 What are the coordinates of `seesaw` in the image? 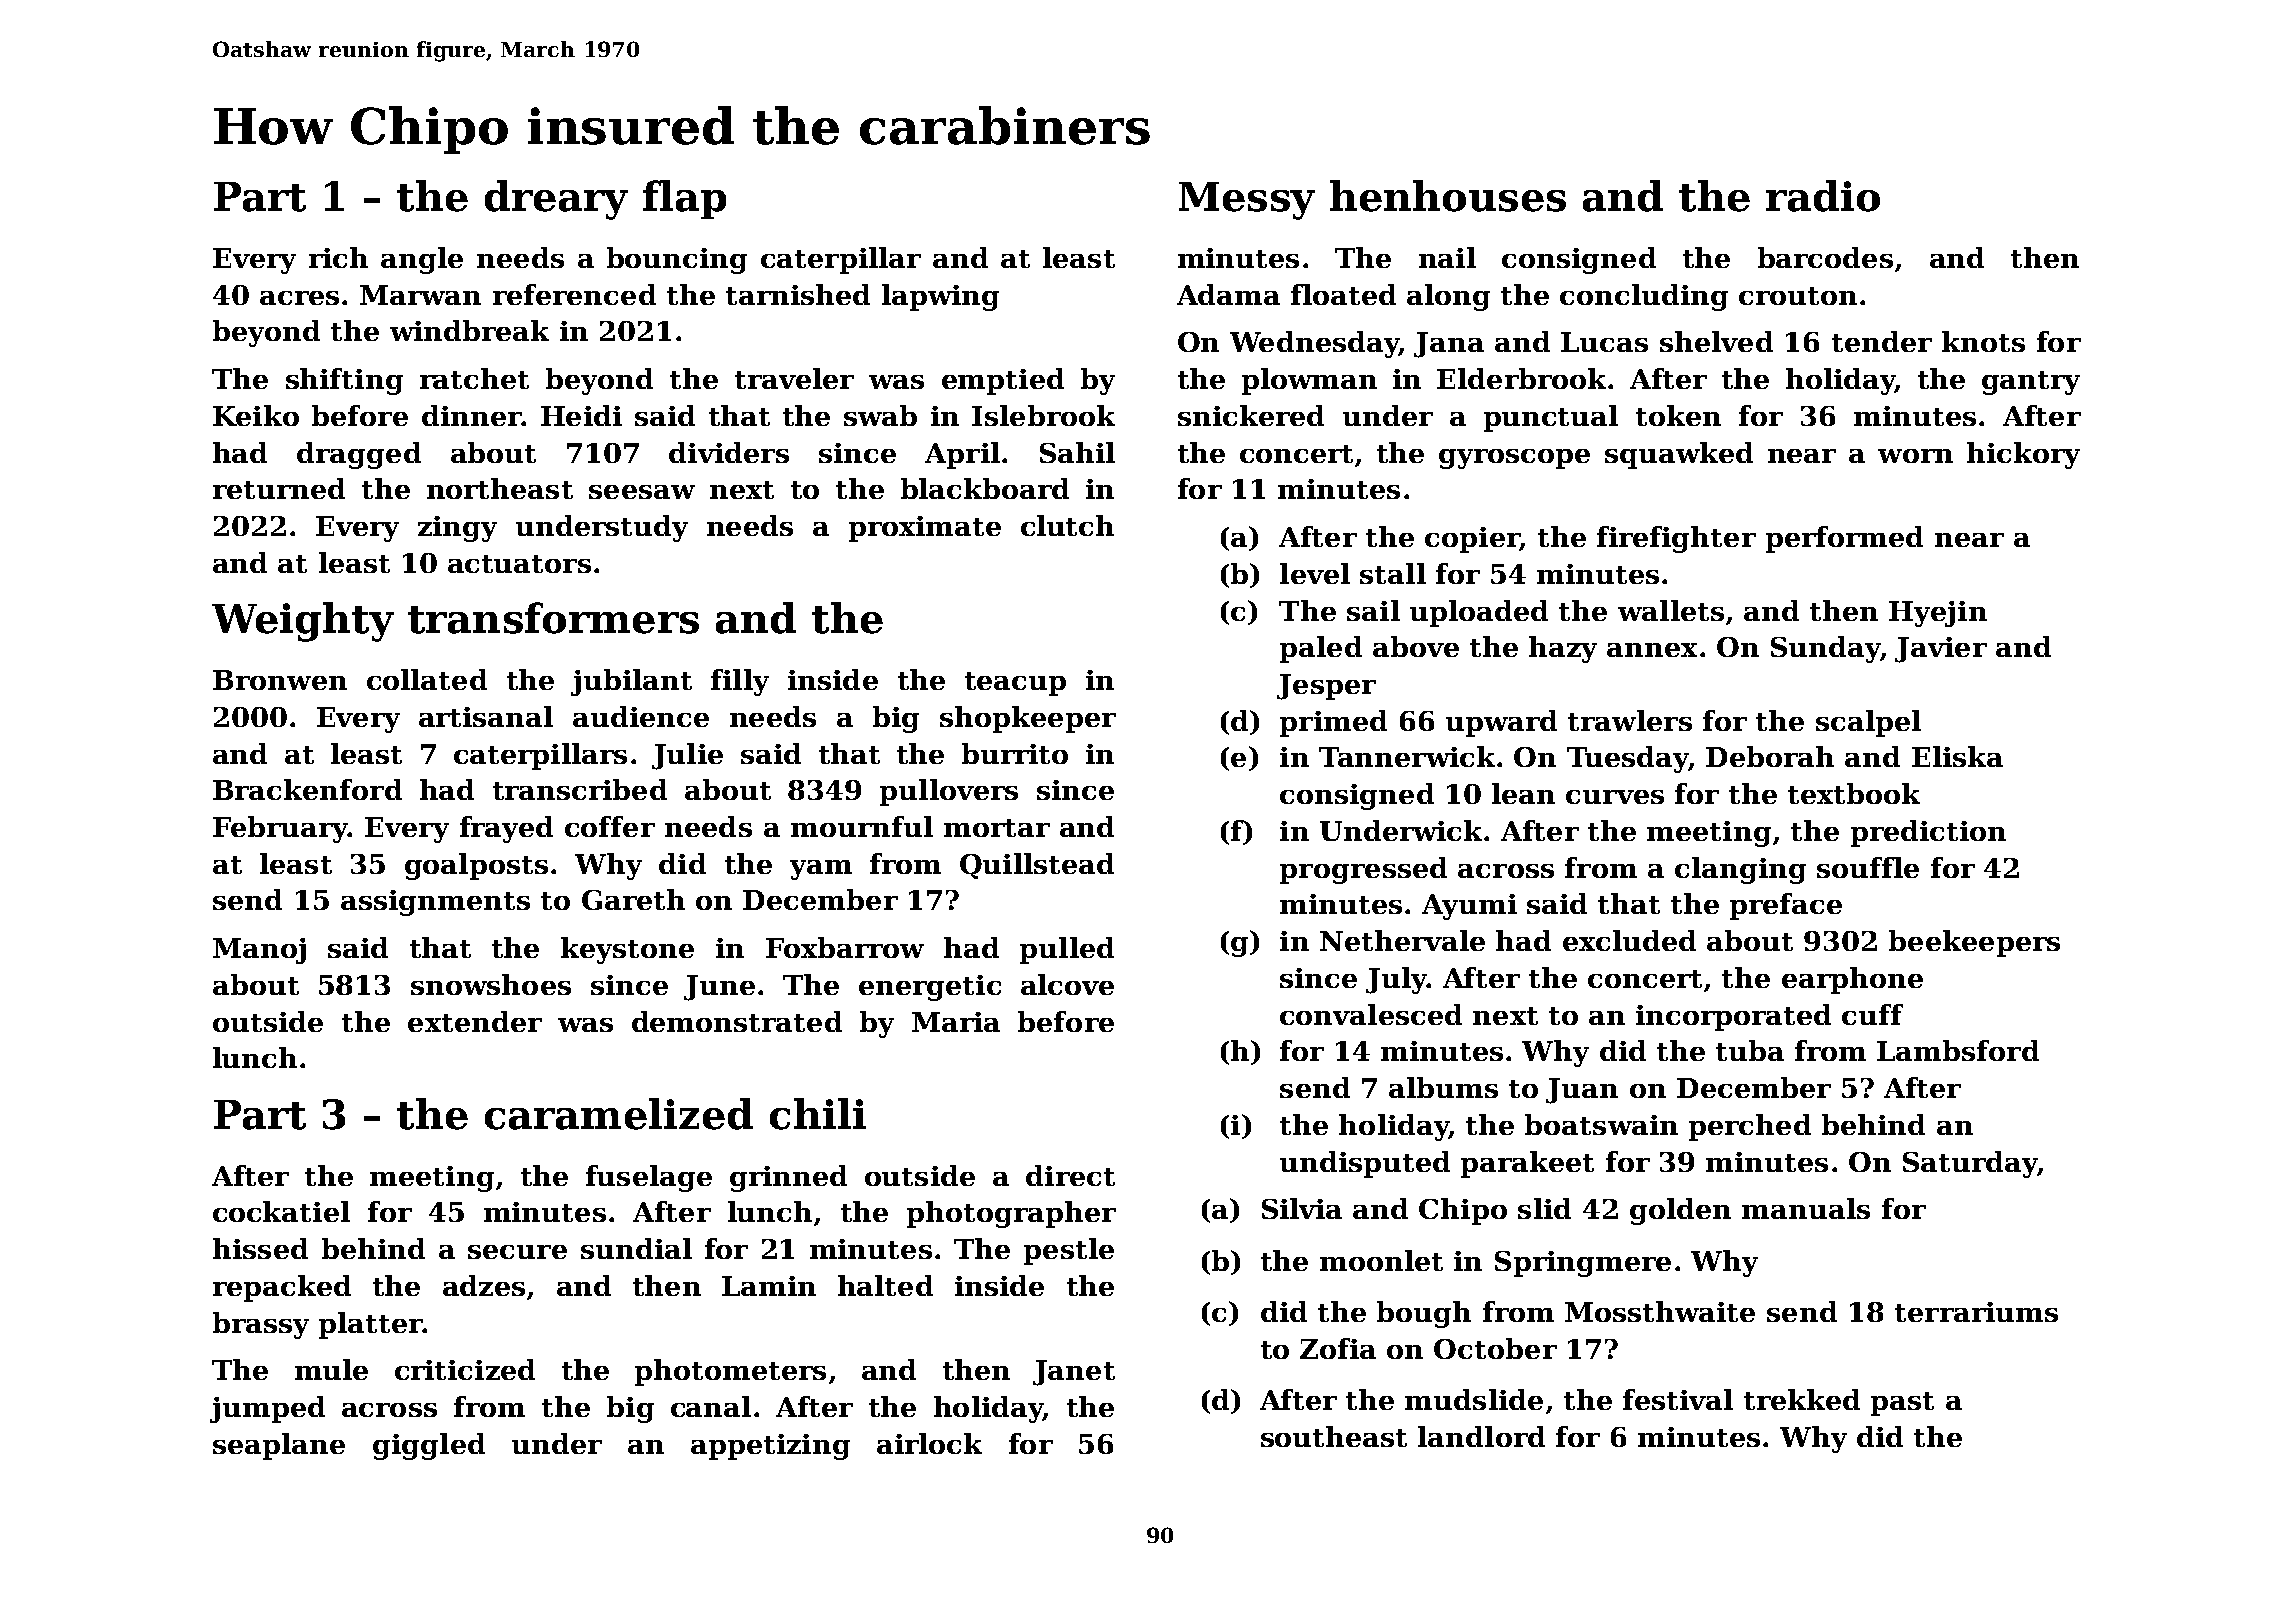 It's located at (642, 492).
